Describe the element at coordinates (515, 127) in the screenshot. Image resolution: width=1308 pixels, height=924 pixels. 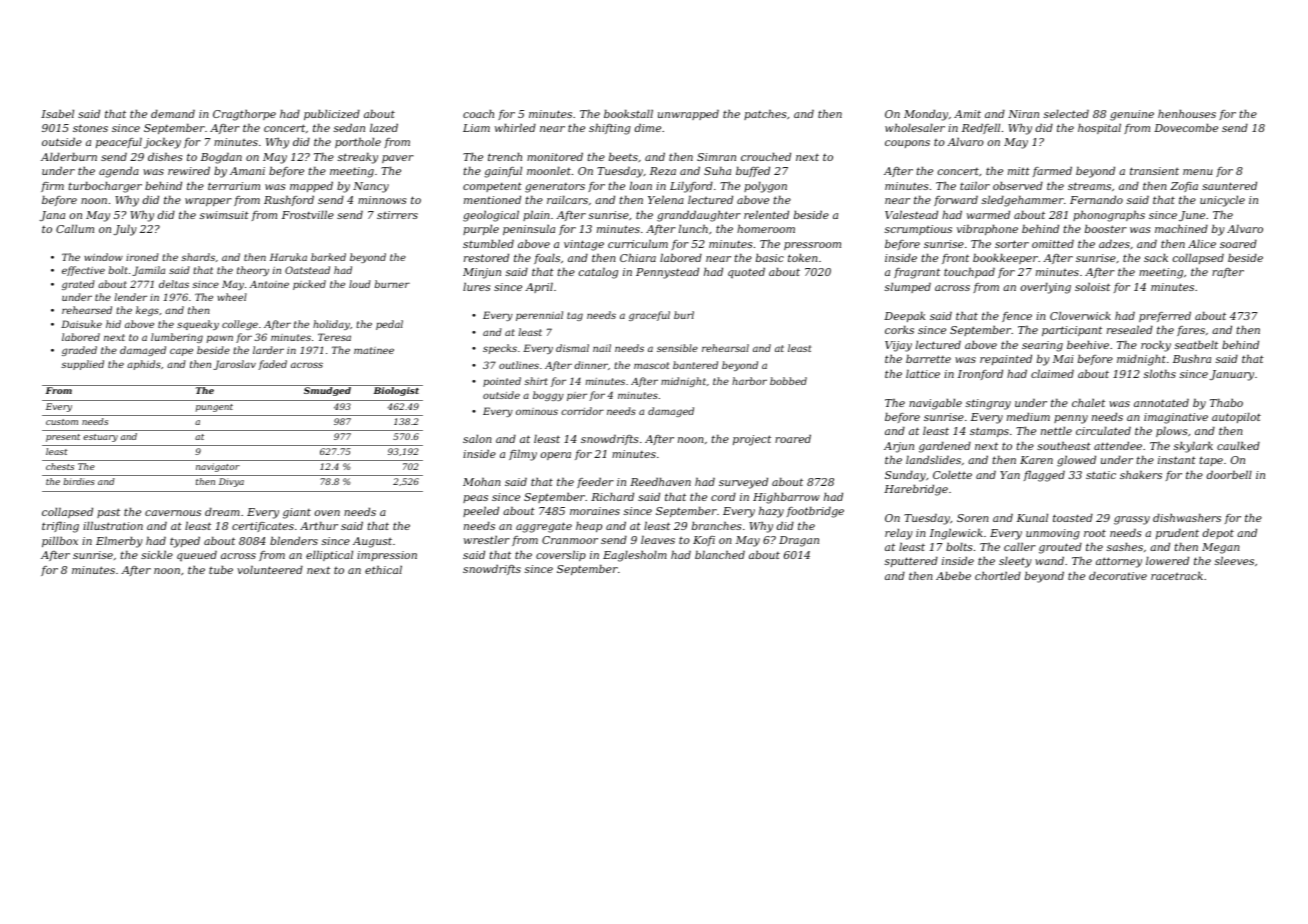
I see `whirled` at that location.
